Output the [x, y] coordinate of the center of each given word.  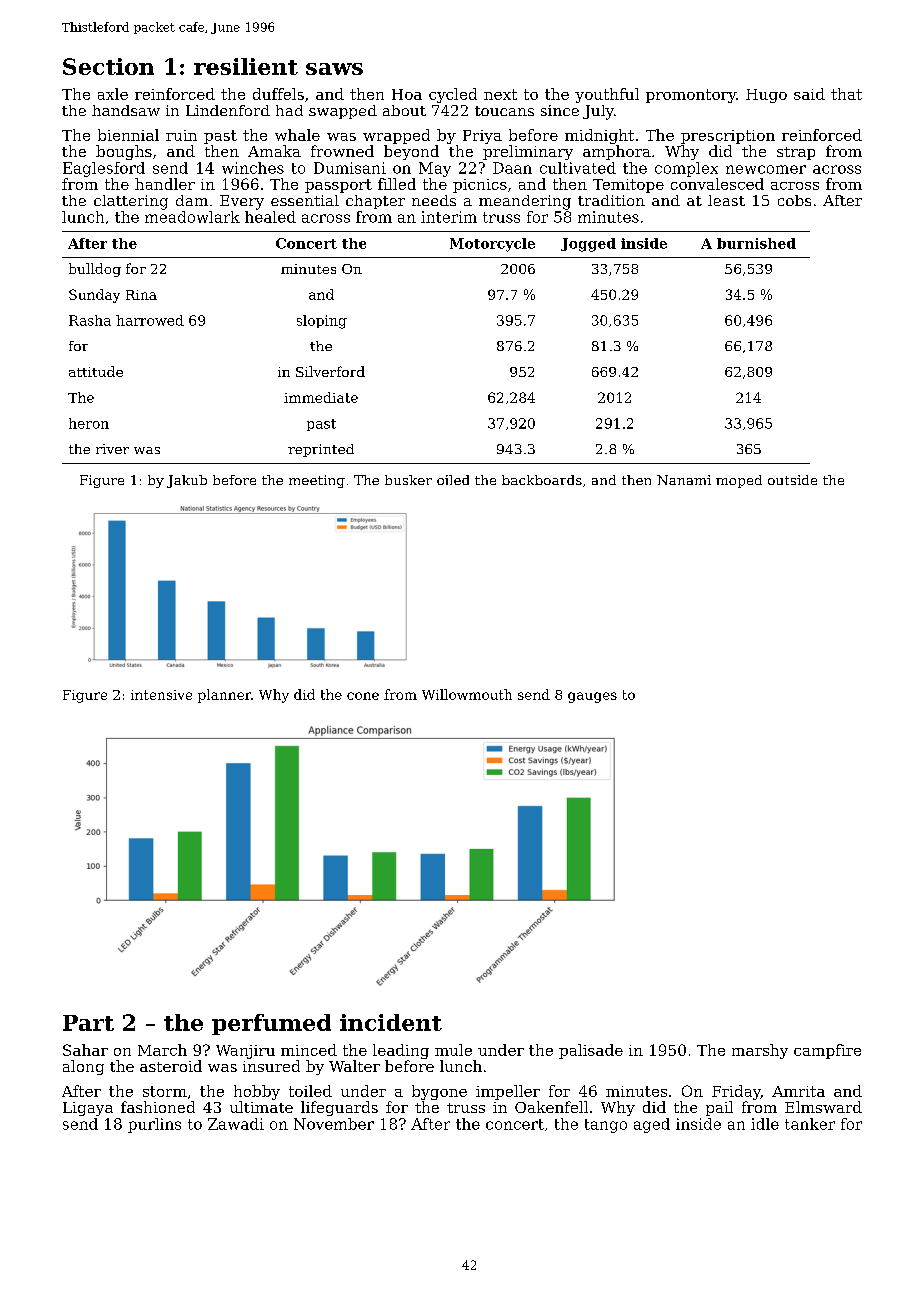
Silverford [330, 371]
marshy [760, 1051]
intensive [161, 695]
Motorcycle [492, 245]
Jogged [588, 245]
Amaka [274, 151]
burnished [756, 243]
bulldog [95, 270]
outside [792, 480]
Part [88, 1023]
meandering [525, 202]
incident [391, 1022]
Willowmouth [467, 694]
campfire [827, 1051]
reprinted [321, 450]
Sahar [85, 1050]
